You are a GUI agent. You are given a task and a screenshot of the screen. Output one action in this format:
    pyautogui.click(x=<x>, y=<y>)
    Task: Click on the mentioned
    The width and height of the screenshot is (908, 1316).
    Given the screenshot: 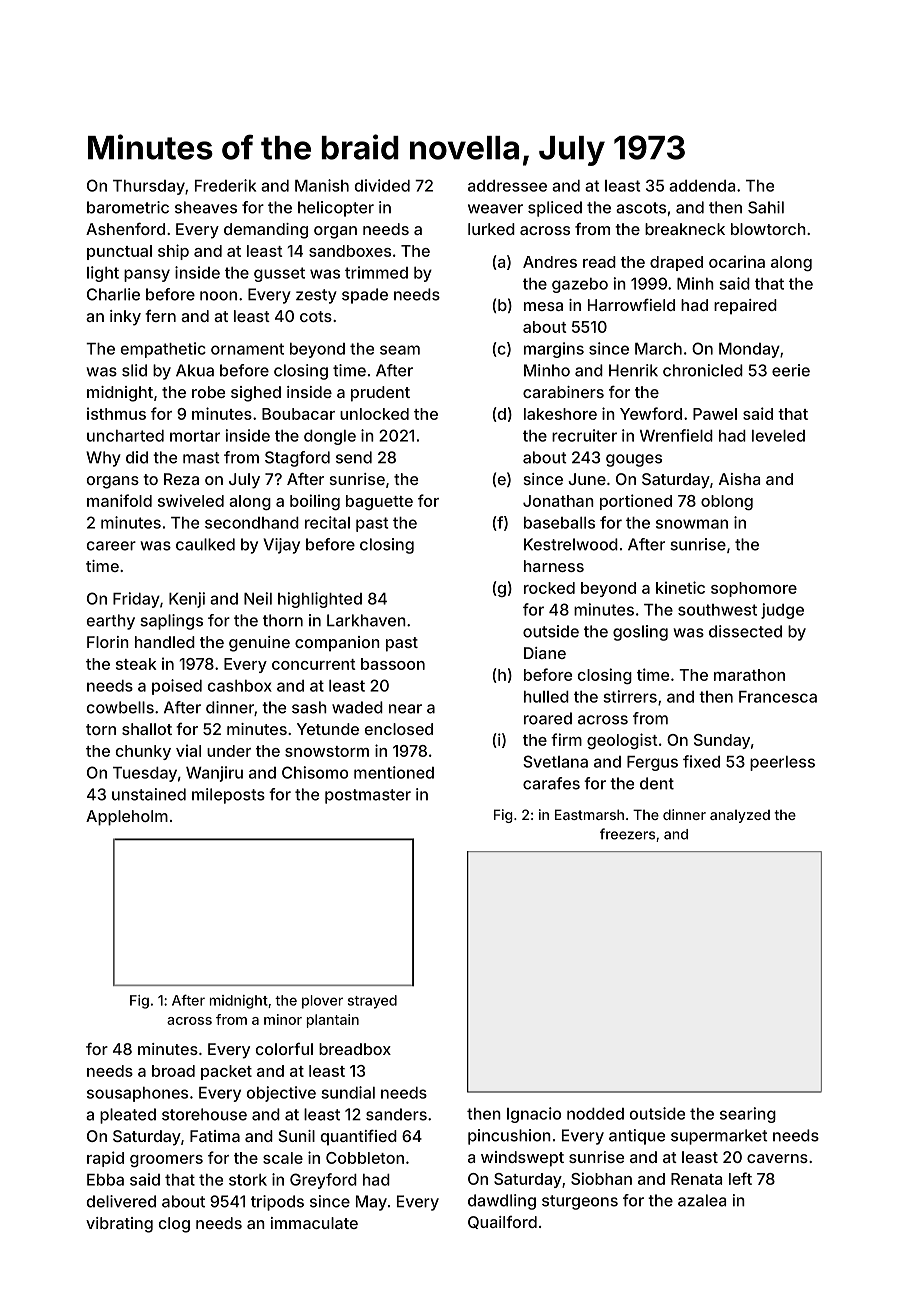 What is the action you would take?
    pyautogui.click(x=394, y=772)
